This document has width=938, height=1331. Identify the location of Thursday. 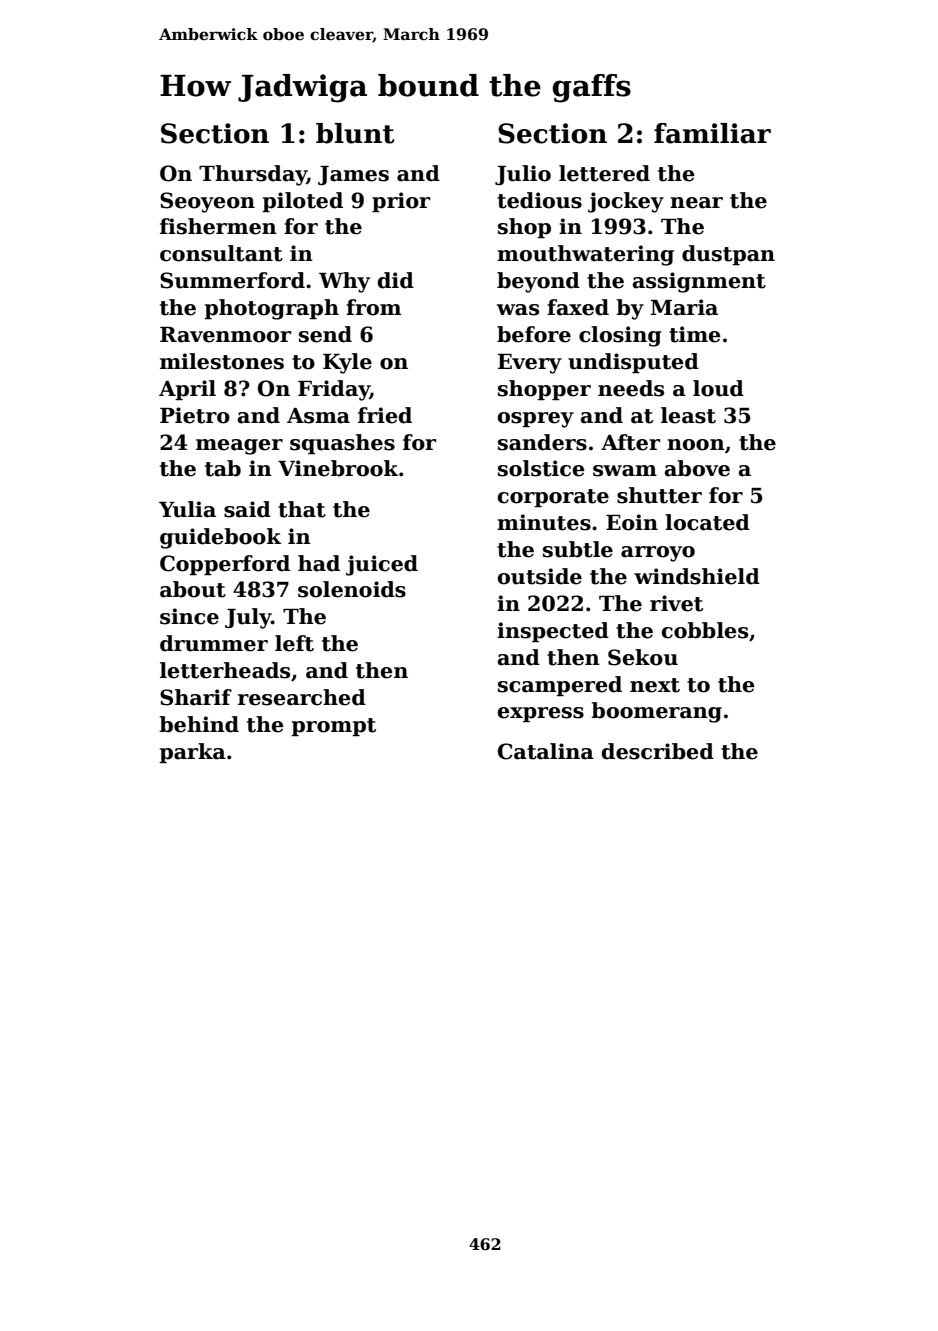
(253, 175).
